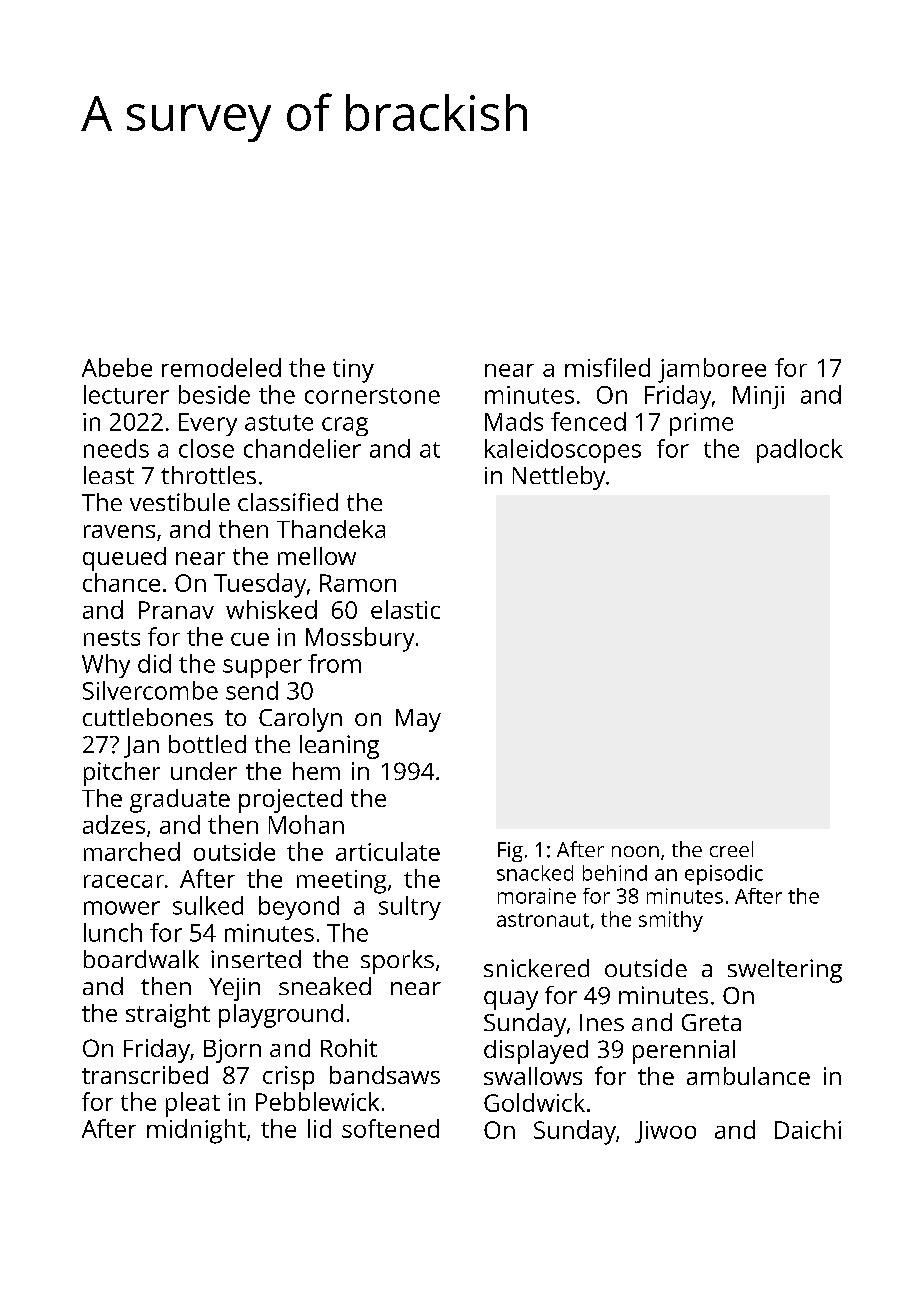 This screenshot has height=1311, width=924. What do you see at coordinates (176, 610) in the screenshot?
I see `Pranav` at bounding box center [176, 610].
